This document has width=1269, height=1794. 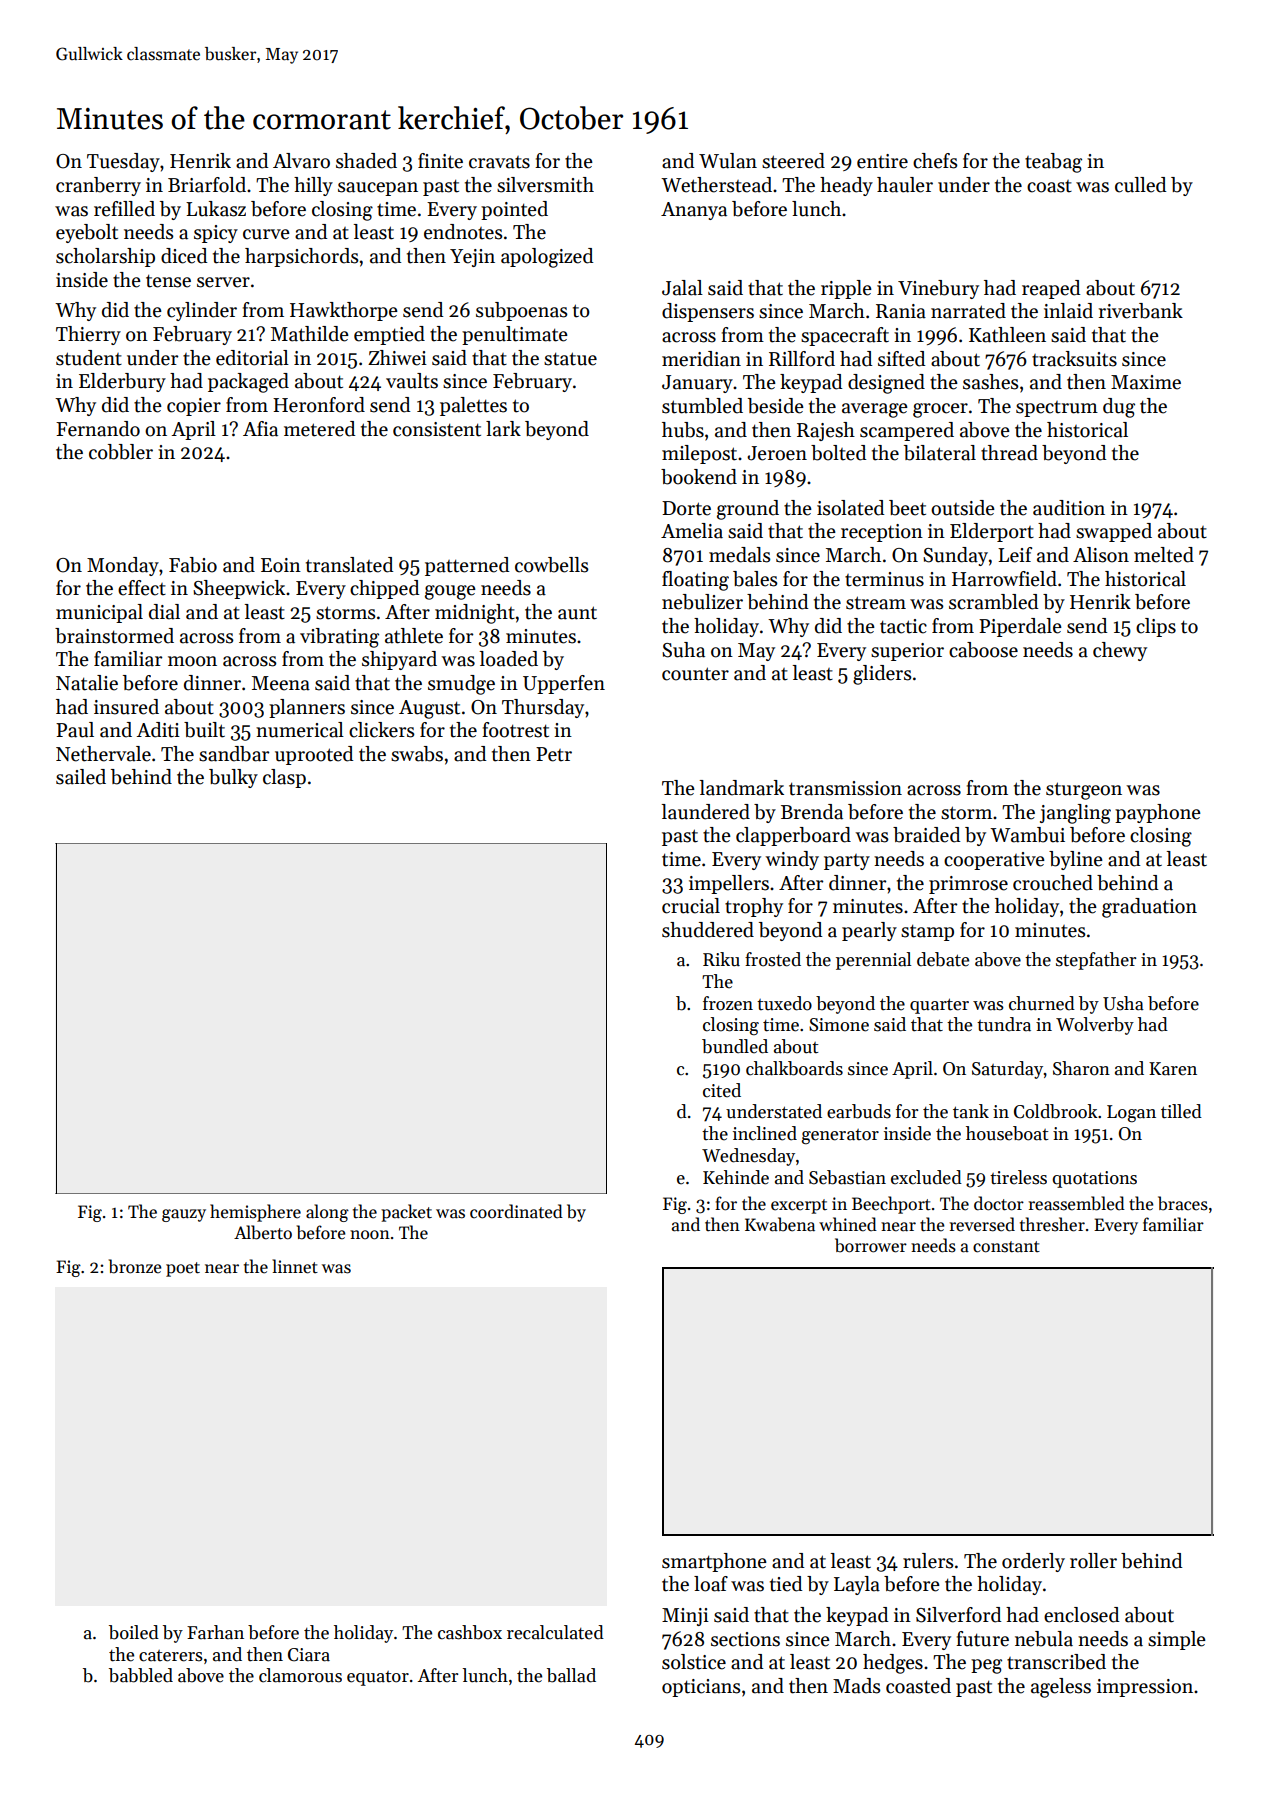 What do you see at coordinates (406, 1213) in the document?
I see `packet` at bounding box center [406, 1213].
